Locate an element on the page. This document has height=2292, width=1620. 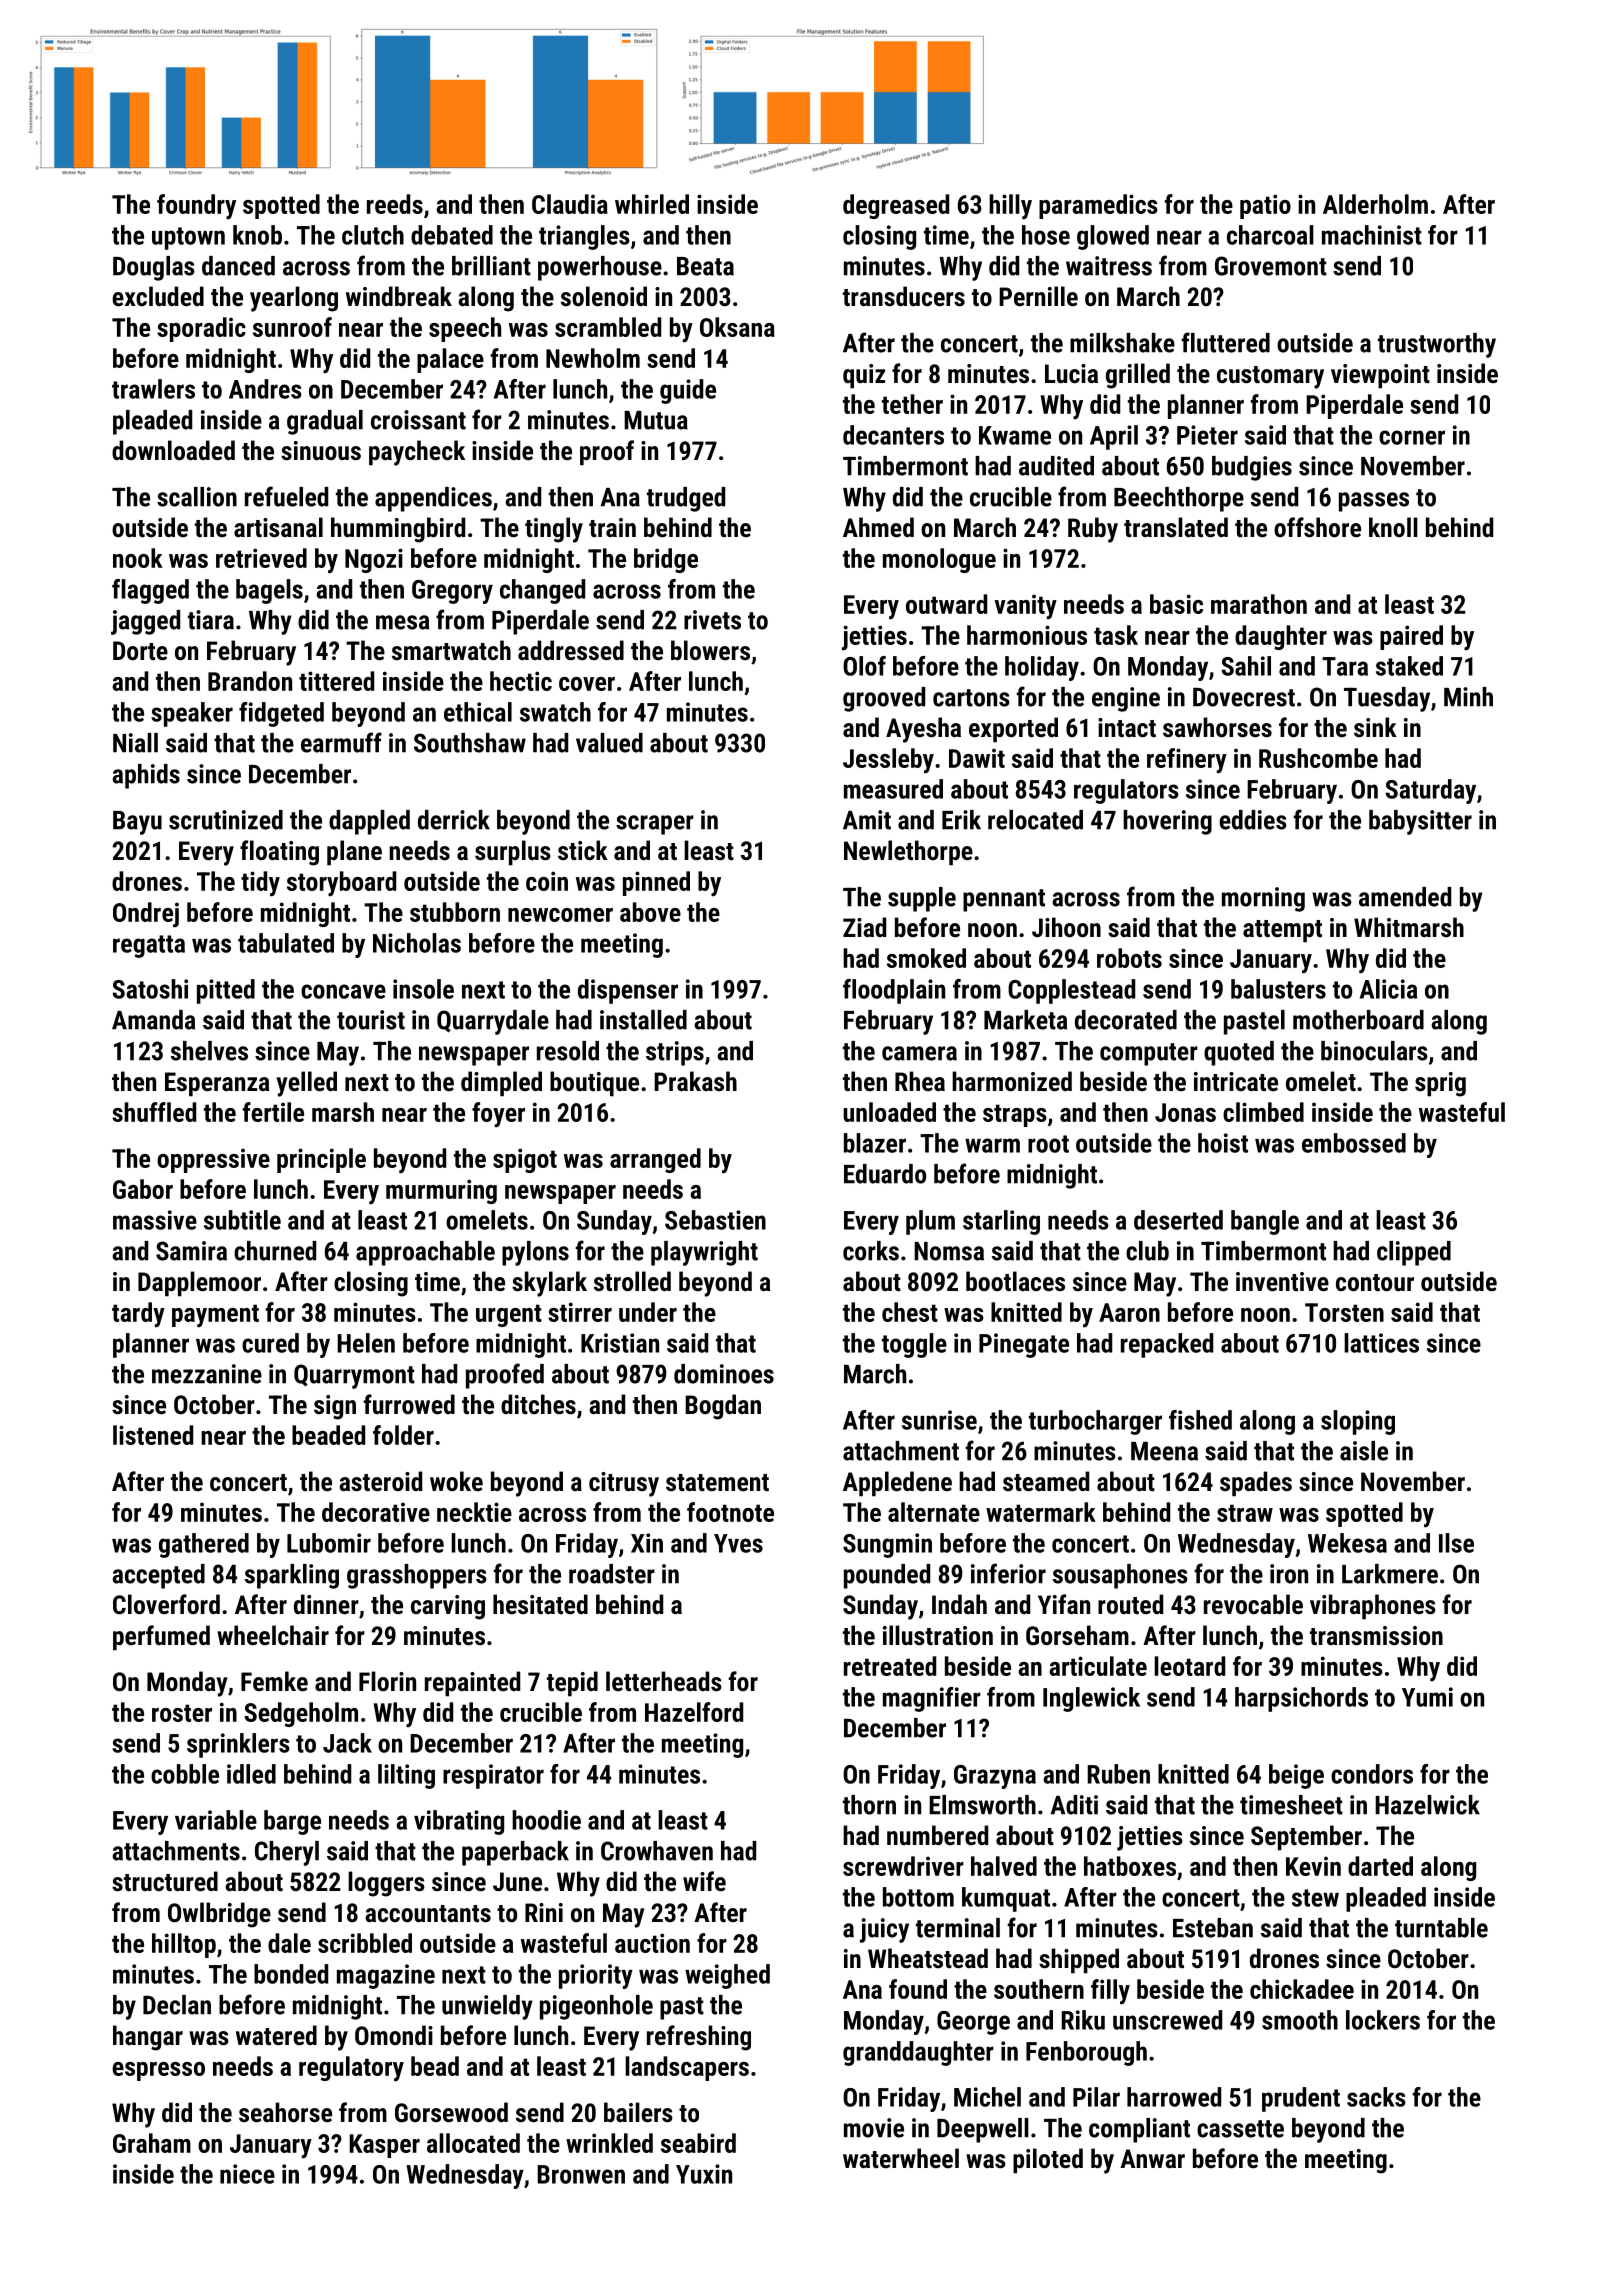
Jack is located at coordinates (347, 1743).
